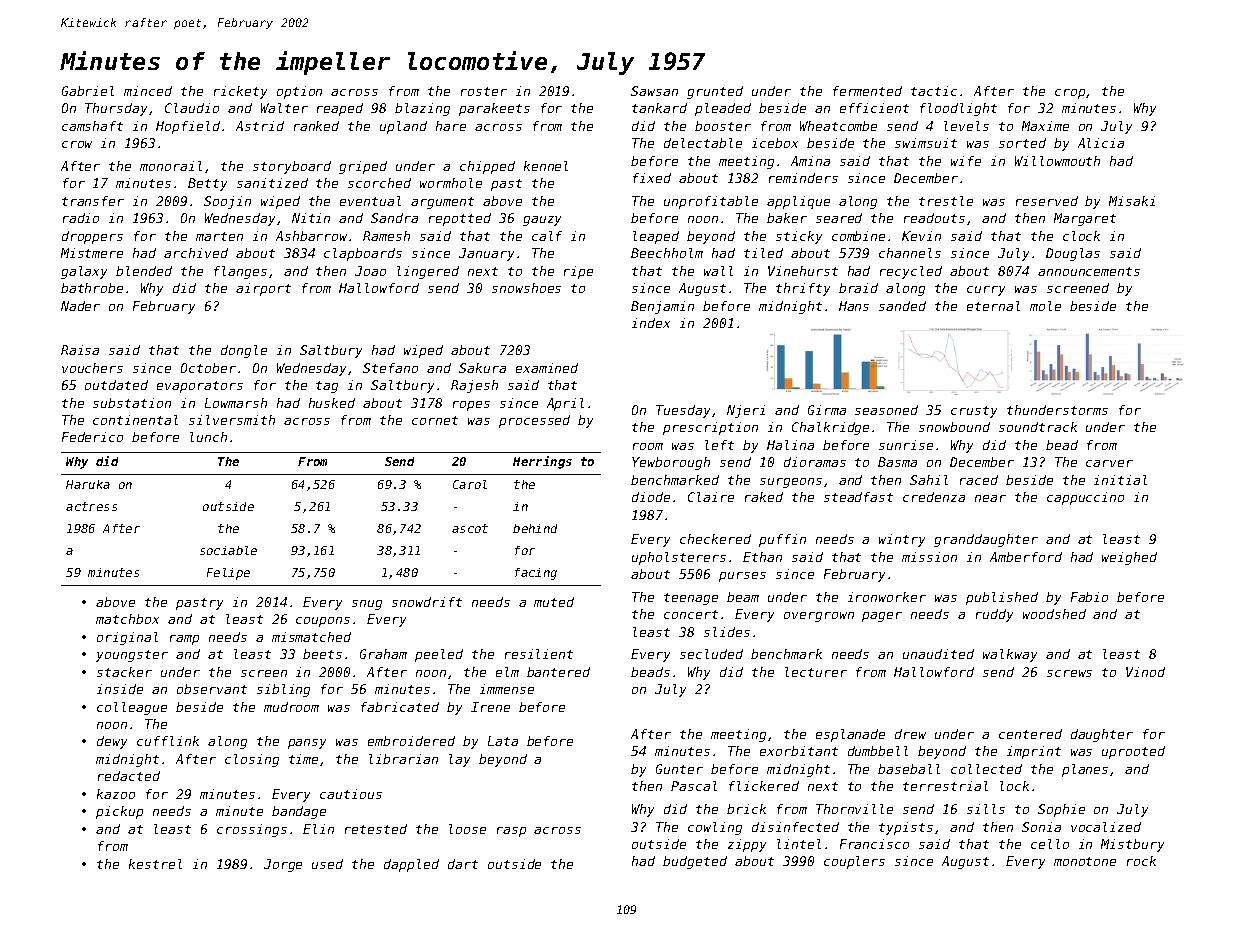  What do you see at coordinates (155, 864) in the screenshot?
I see `kestrel` at bounding box center [155, 864].
